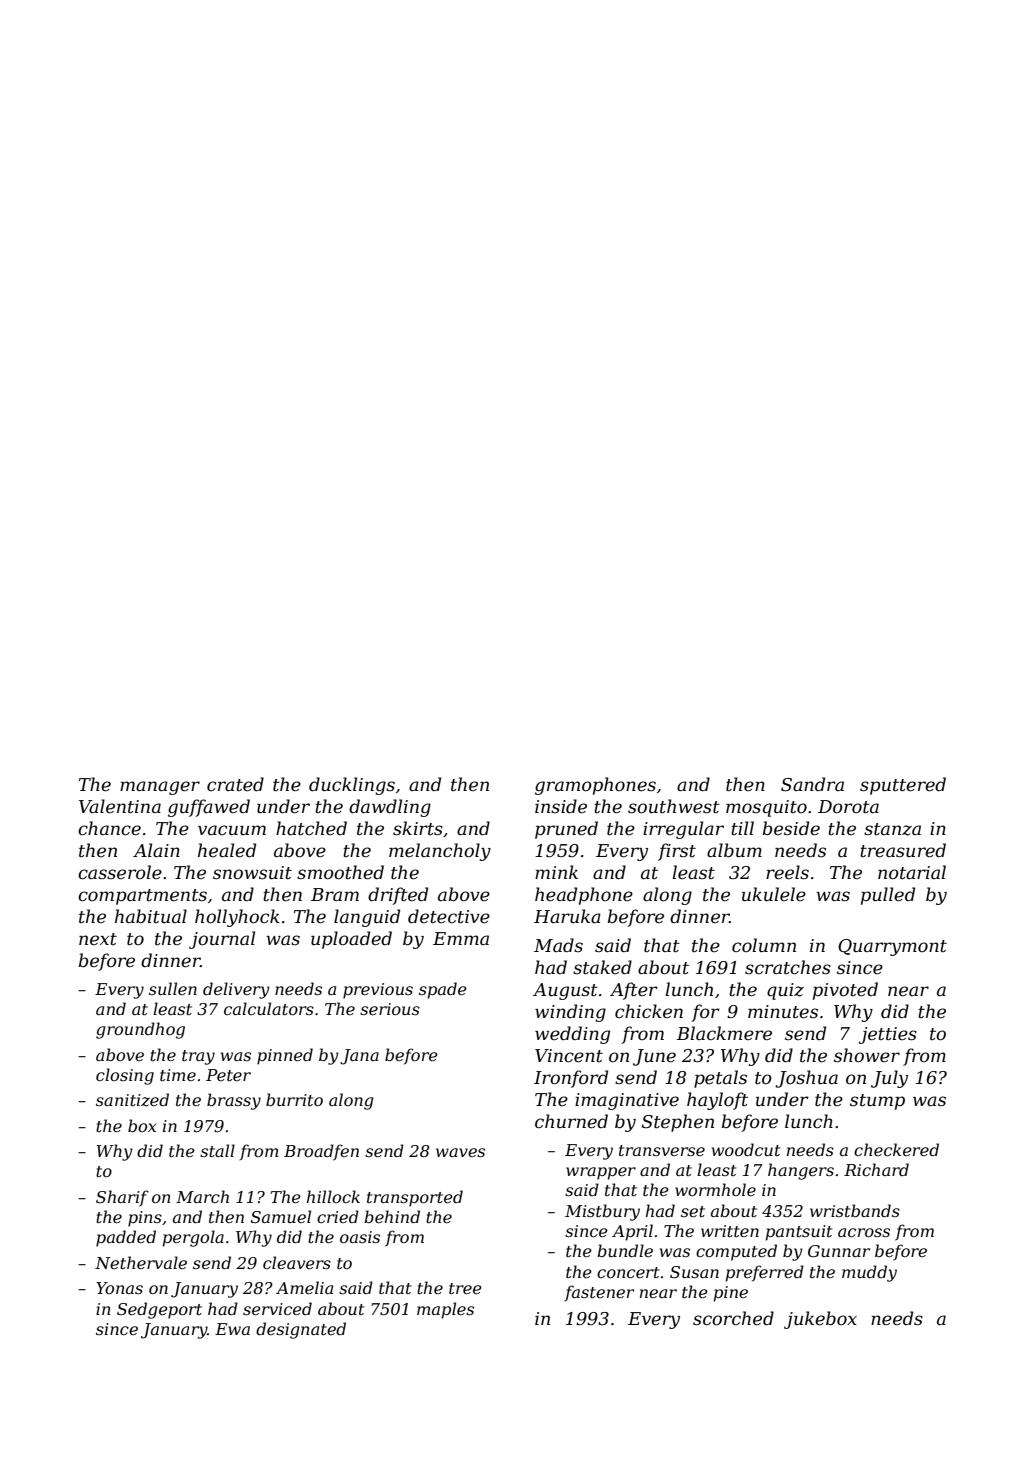 This screenshot has height=1484, width=1025. What do you see at coordinates (235, 784) in the screenshot?
I see `crated` at bounding box center [235, 784].
